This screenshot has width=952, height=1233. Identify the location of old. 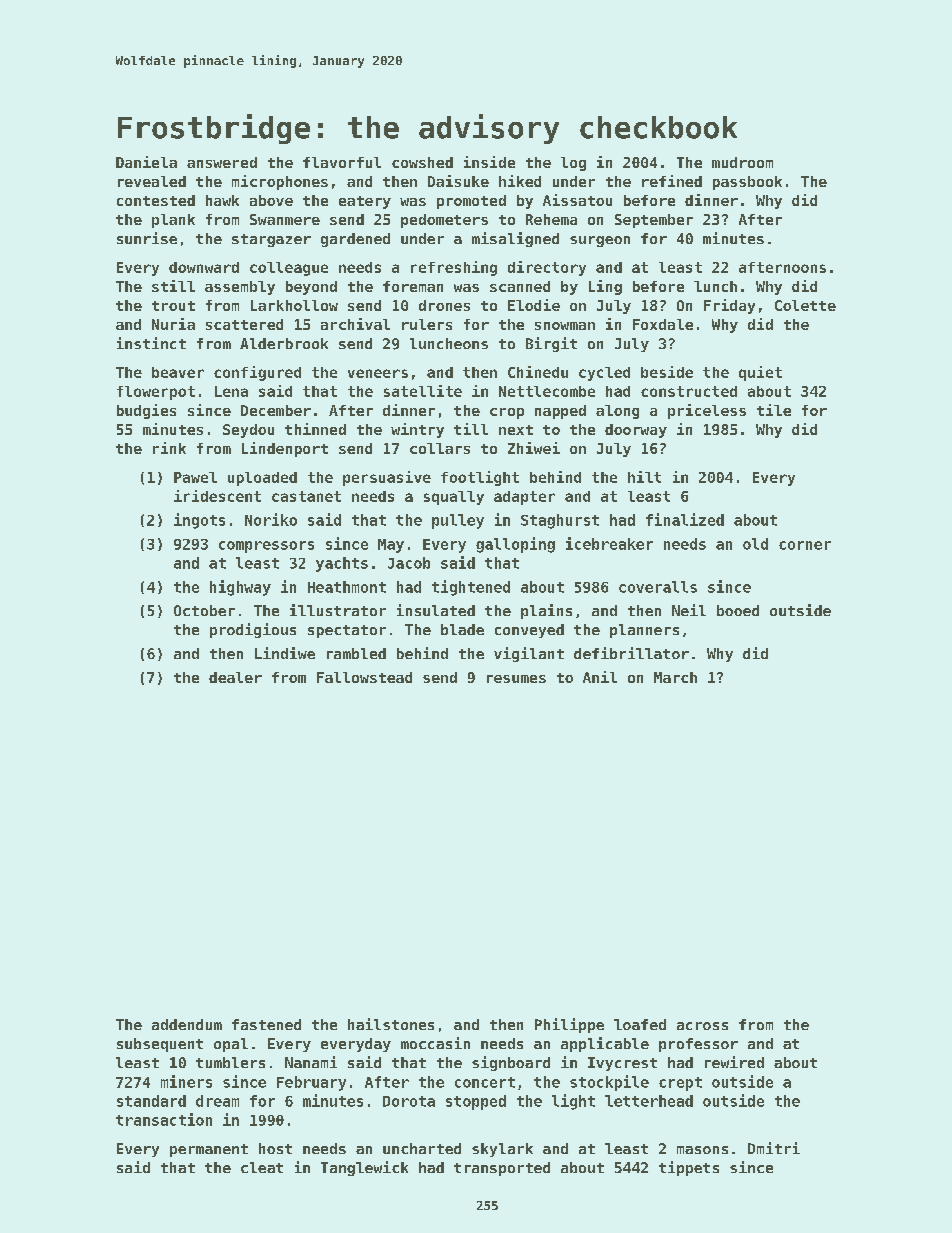
(755, 544).
